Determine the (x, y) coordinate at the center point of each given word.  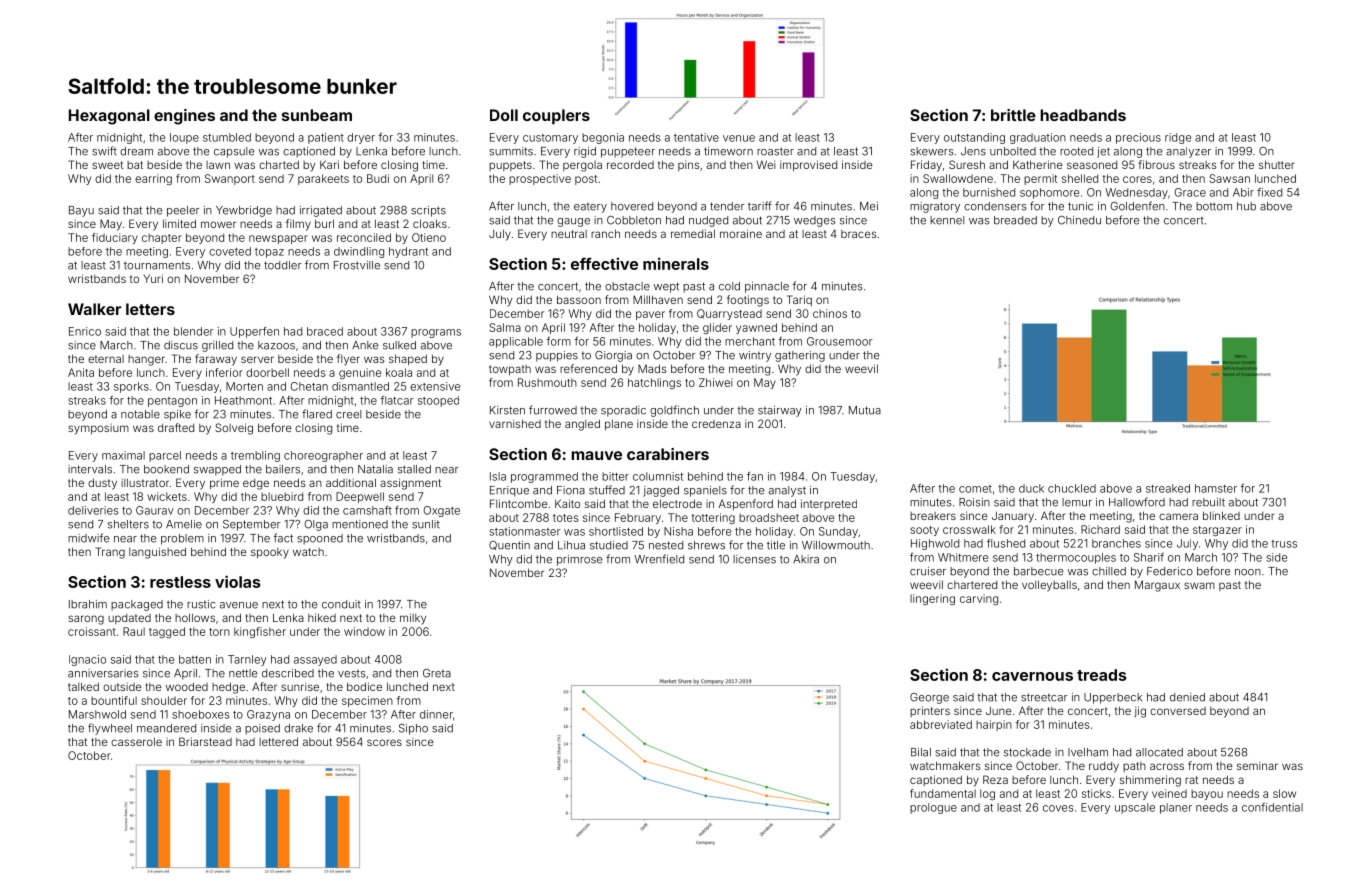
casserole (136, 741)
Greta (437, 673)
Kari (329, 164)
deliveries (93, 510)
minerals (676, 263)
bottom (1214, 206)
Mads (652, 368)
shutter (1276, 164)
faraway (216, 360)
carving (979, 599)
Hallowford (1137, 502)
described (288, 673)
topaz (269, 253)
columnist (658, 476)
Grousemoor (840, 341)
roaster (775, 151)
